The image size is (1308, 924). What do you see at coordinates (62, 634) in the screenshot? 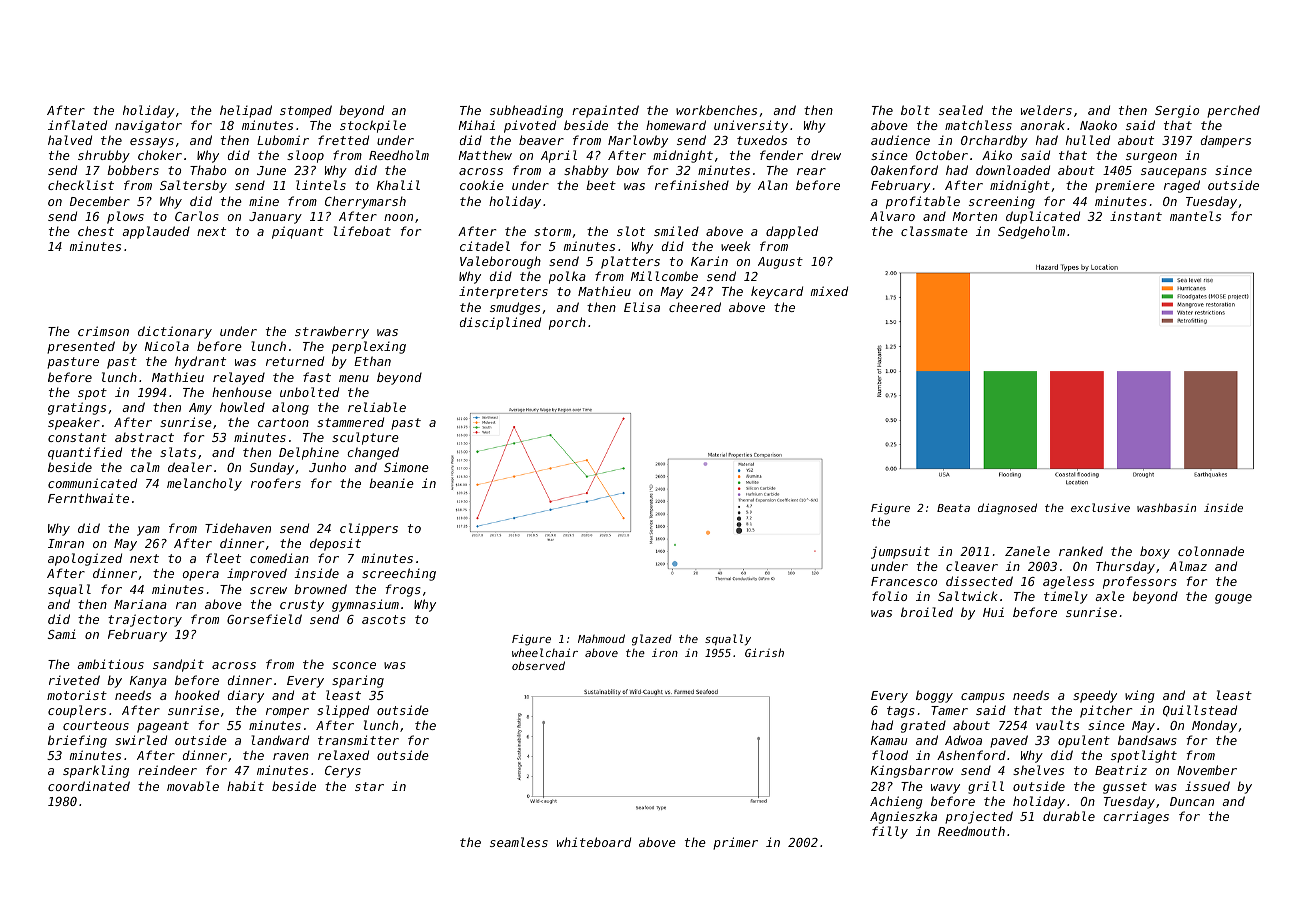
I see `Sami` at bounding box center [62, 634].
